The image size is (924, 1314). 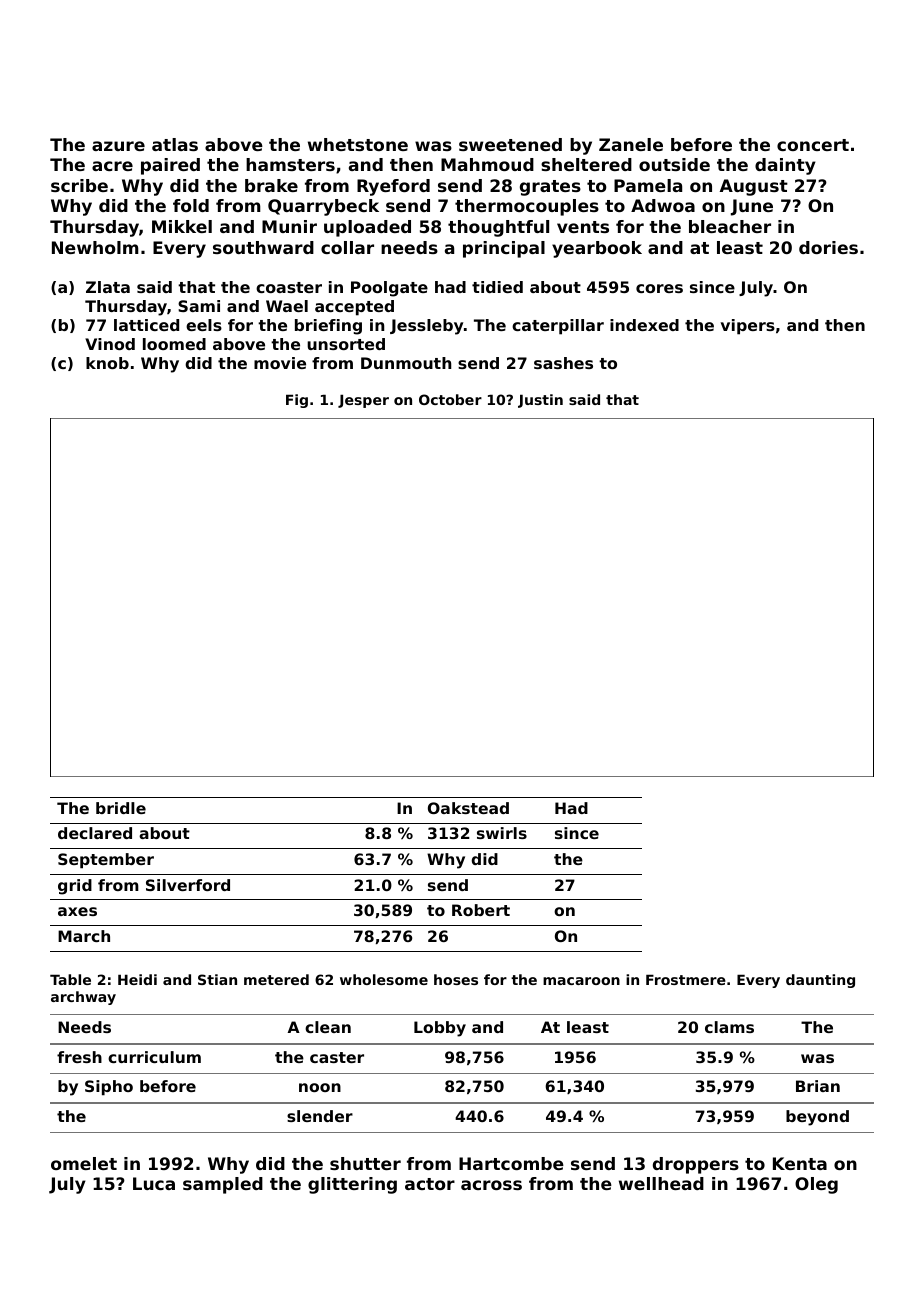 What do you see at coordinates (95, 247) in the page?
I see `Newholm` at bounding box center [95, 247].
